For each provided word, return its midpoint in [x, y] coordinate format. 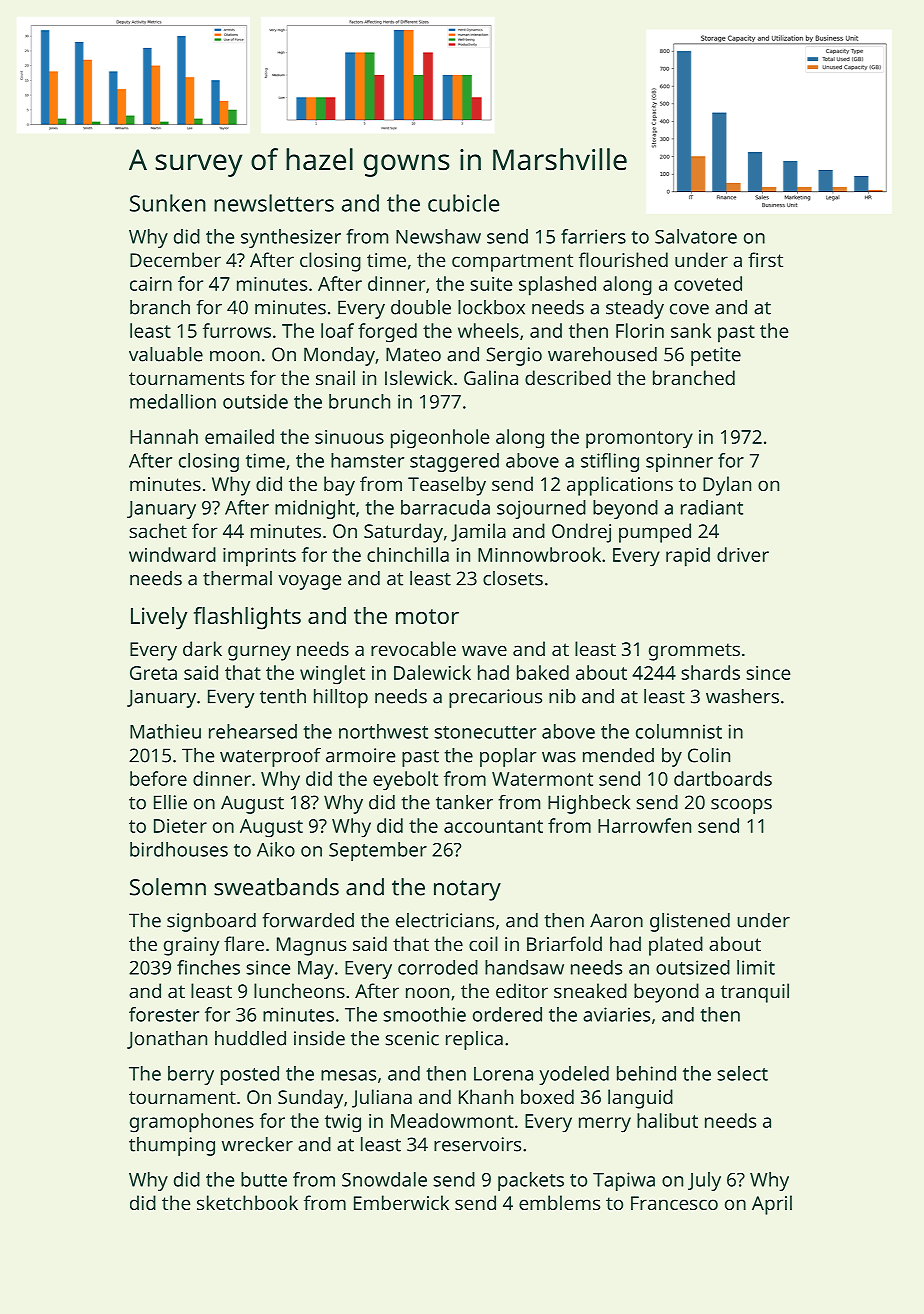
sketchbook [247, 1202]
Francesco [674, 1203]
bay [339, 486]
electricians [445, 920]
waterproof [270, 757]
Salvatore [696, 236]
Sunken [168, 203]
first [765, 259]
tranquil [755, 993]
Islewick [419, 377]
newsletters [274, 203]
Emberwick [401, 1202]
